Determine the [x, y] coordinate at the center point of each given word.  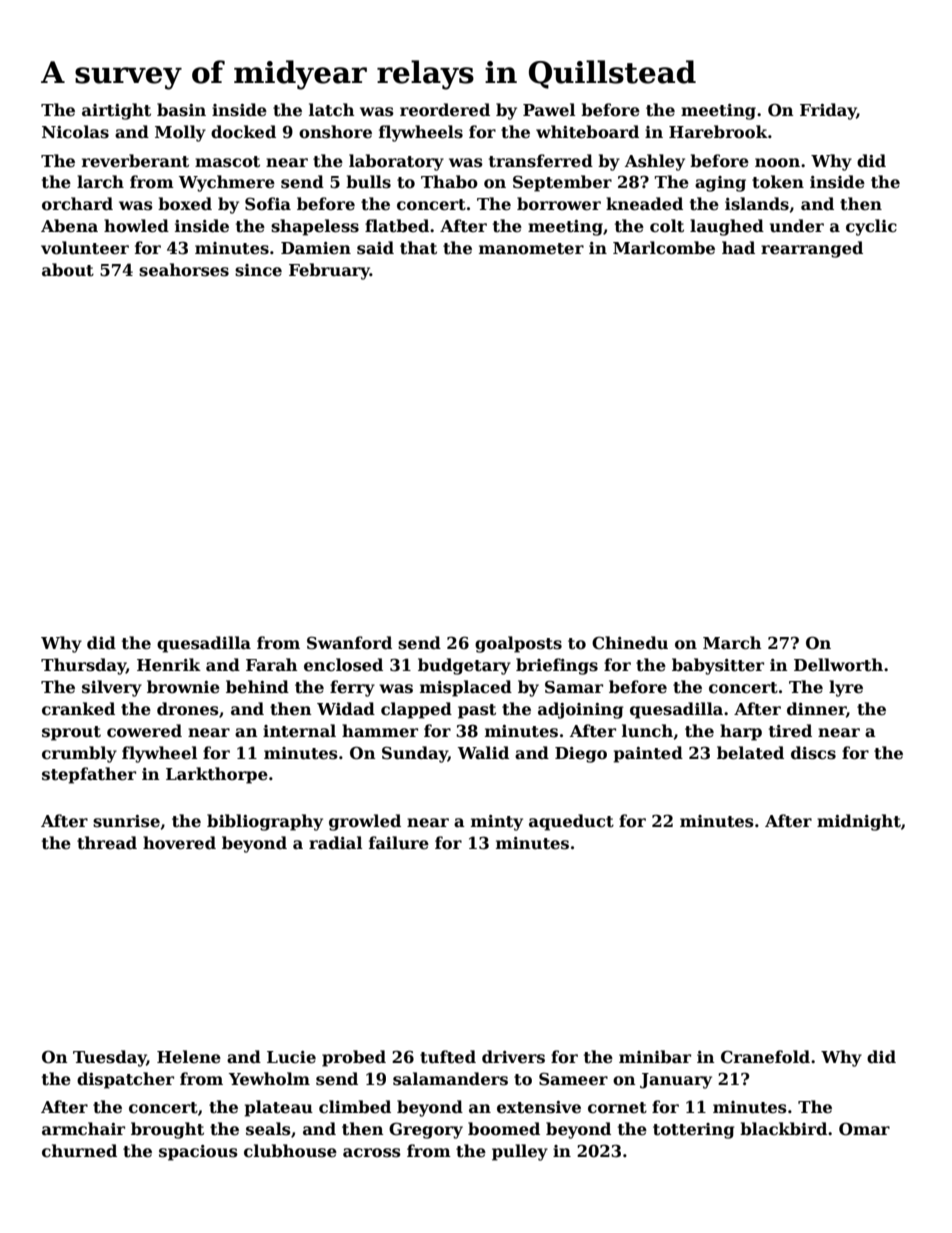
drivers [513, 1057]
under [797, 225]
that [418, 248]
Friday [828, 111]
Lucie [291, 1057]
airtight [116, 111]
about [68, 270]
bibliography [265, 822]
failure [399, 842]
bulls [368, 182]
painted [648, 754]
